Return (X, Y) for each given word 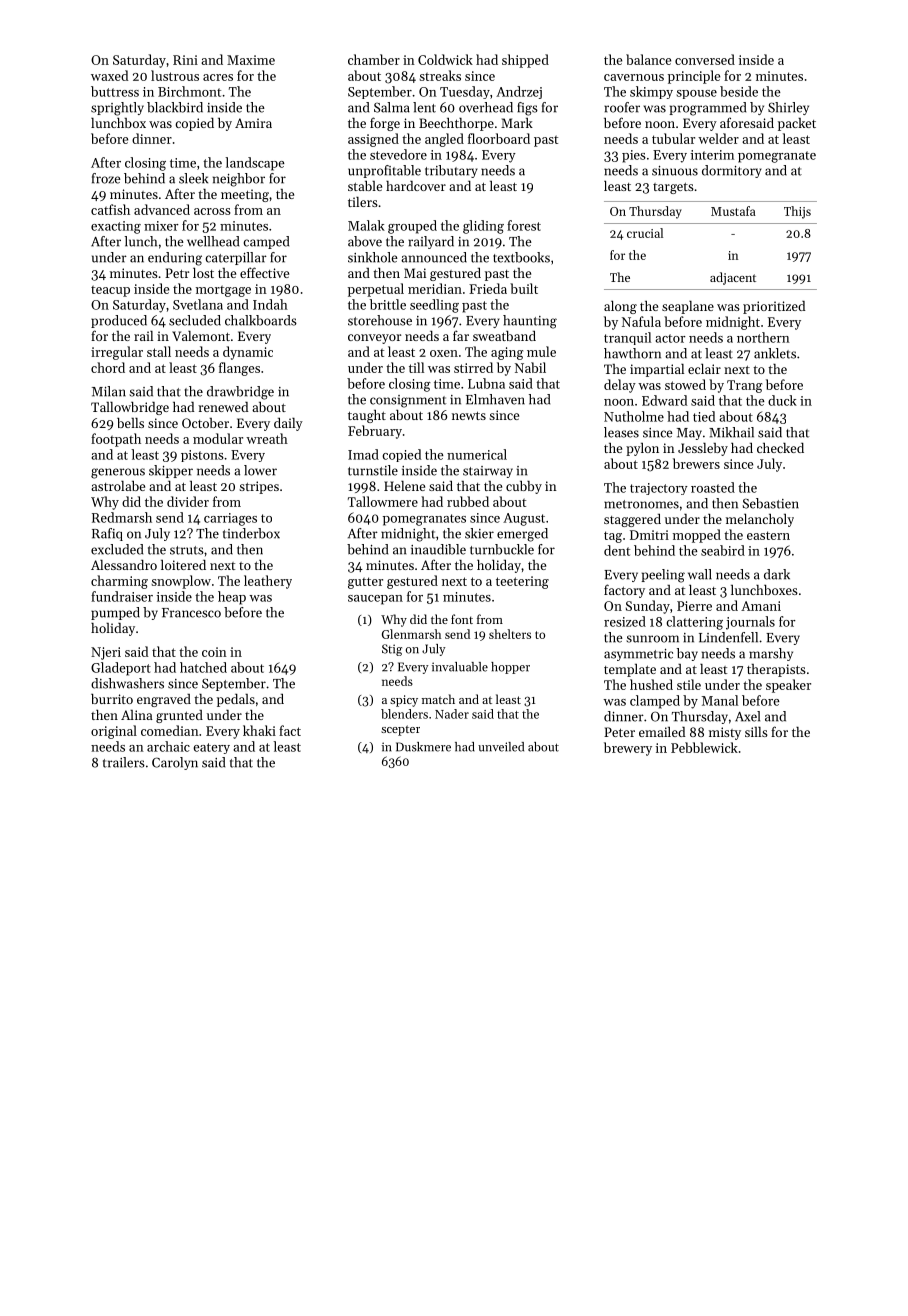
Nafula (641, 321)
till (416, 367)
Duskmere (423, 747)
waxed (109, 75)
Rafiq (107, 534)
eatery (211, 748)
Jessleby (703, 449)
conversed (705, 59)
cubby (524, 487)
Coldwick (445, 59)
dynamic (248, 353)
